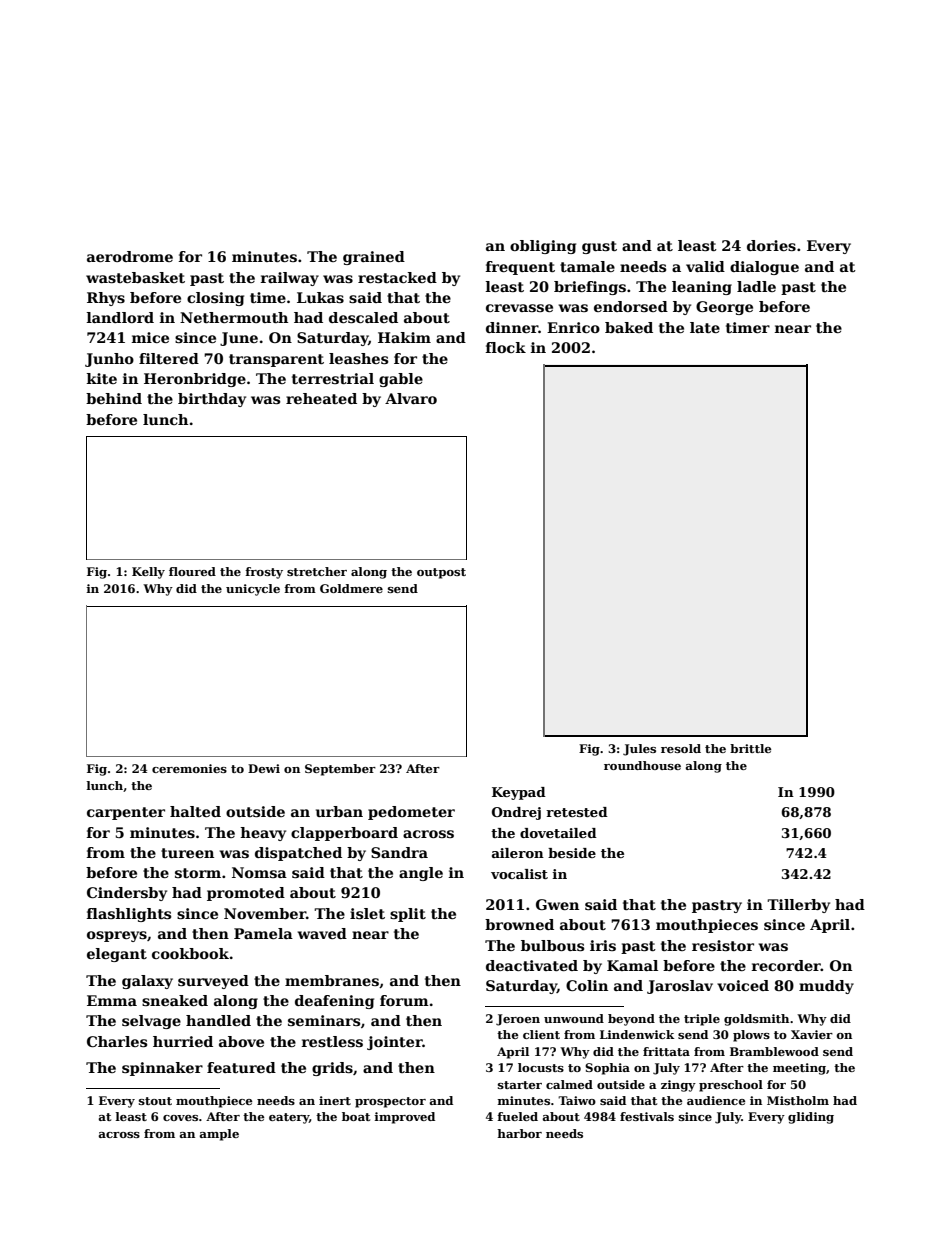 The height and width of the screenshot is (1233, 952). I want to click on gliding, so click(811, 1118).
